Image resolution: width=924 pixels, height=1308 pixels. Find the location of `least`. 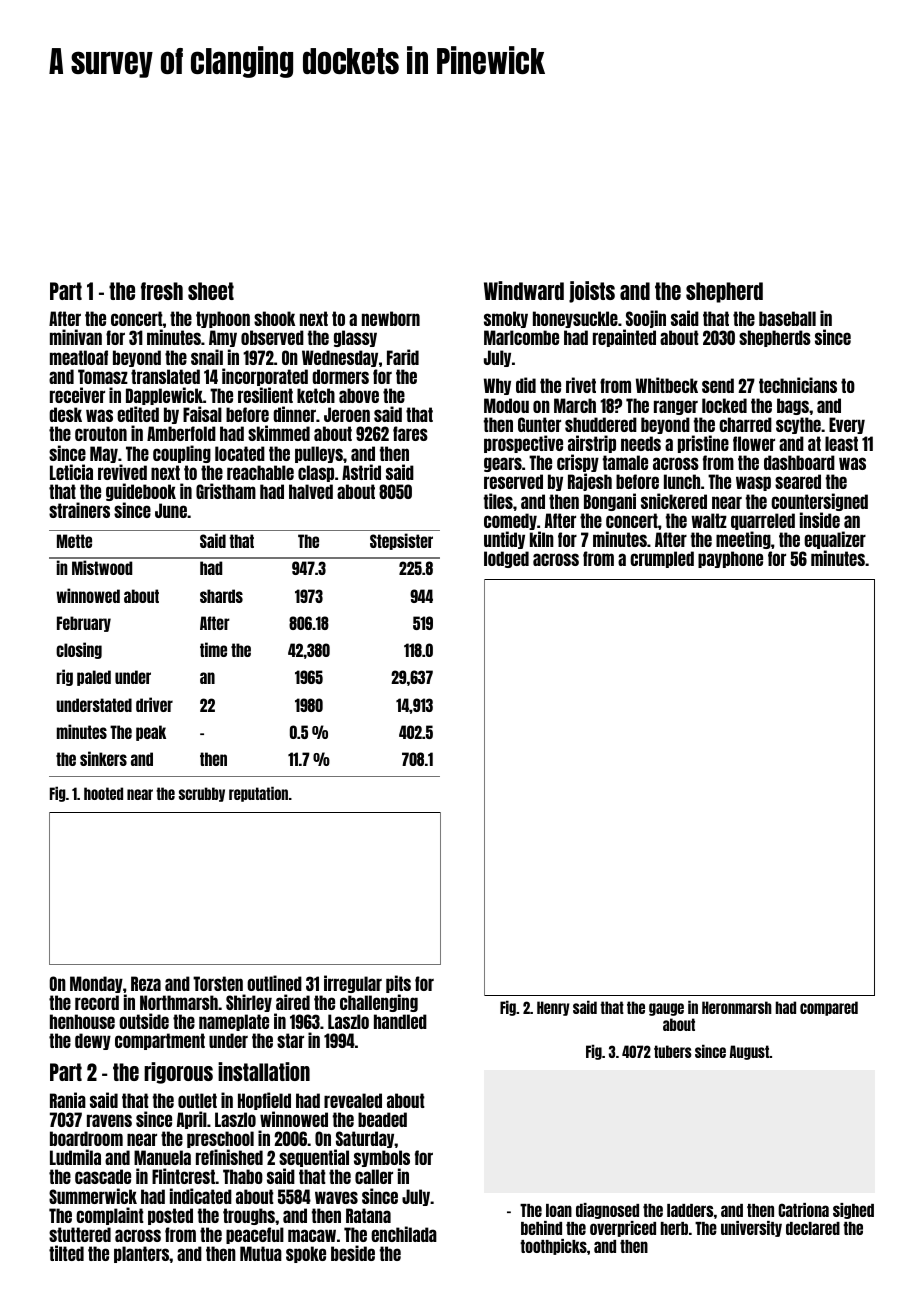

least is located at coordinates (841, 443).
